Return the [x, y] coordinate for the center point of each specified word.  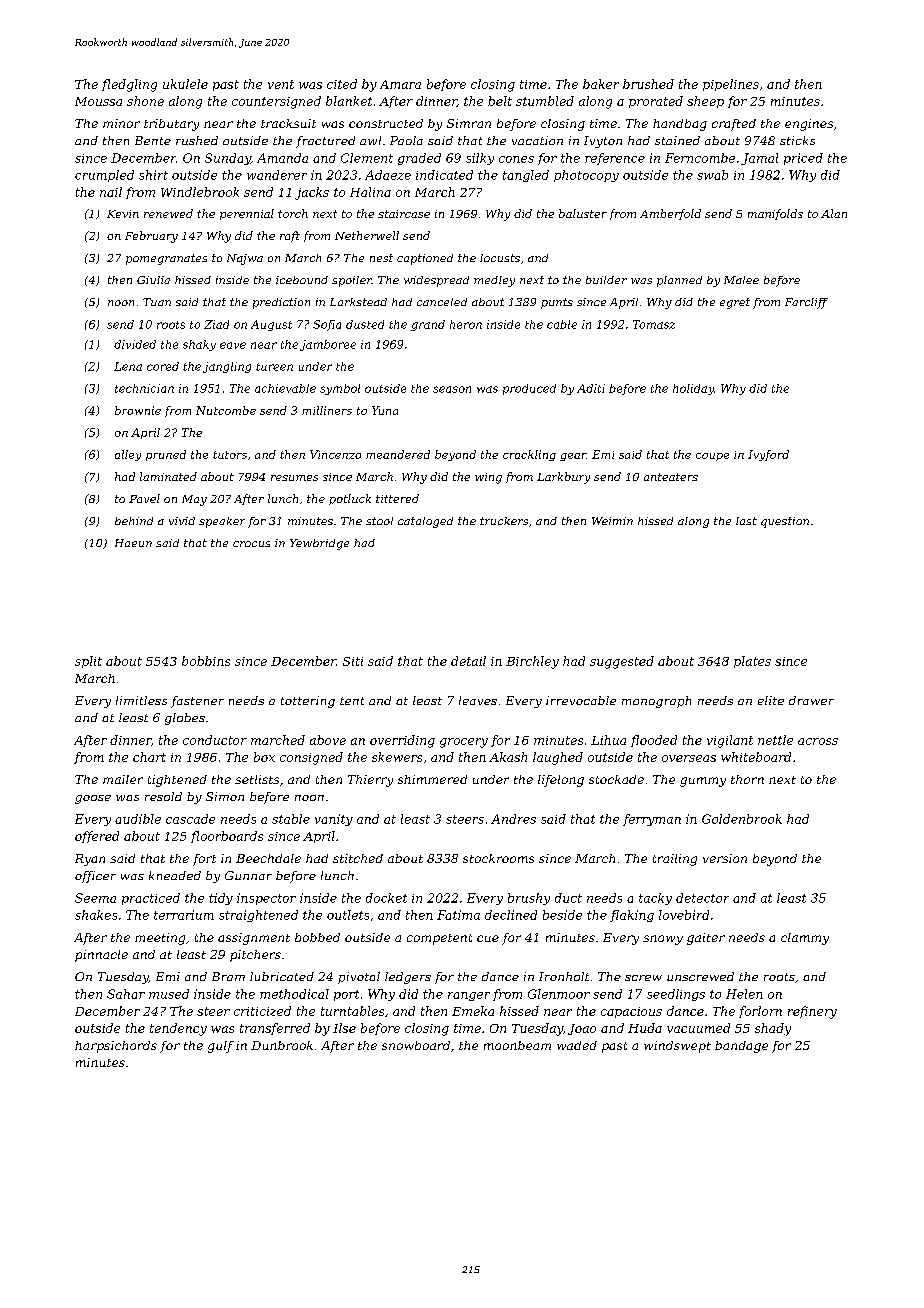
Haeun [133, 543]
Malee [741, 280]
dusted [365, 324]
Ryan [90, 860]
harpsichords [116, 1047]
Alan [834, 213]
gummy [703, 782]
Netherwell [367, 235]
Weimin [612, 521]
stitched [358, 858]
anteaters [671, 477]
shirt [153, 175]
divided [135, 344]
